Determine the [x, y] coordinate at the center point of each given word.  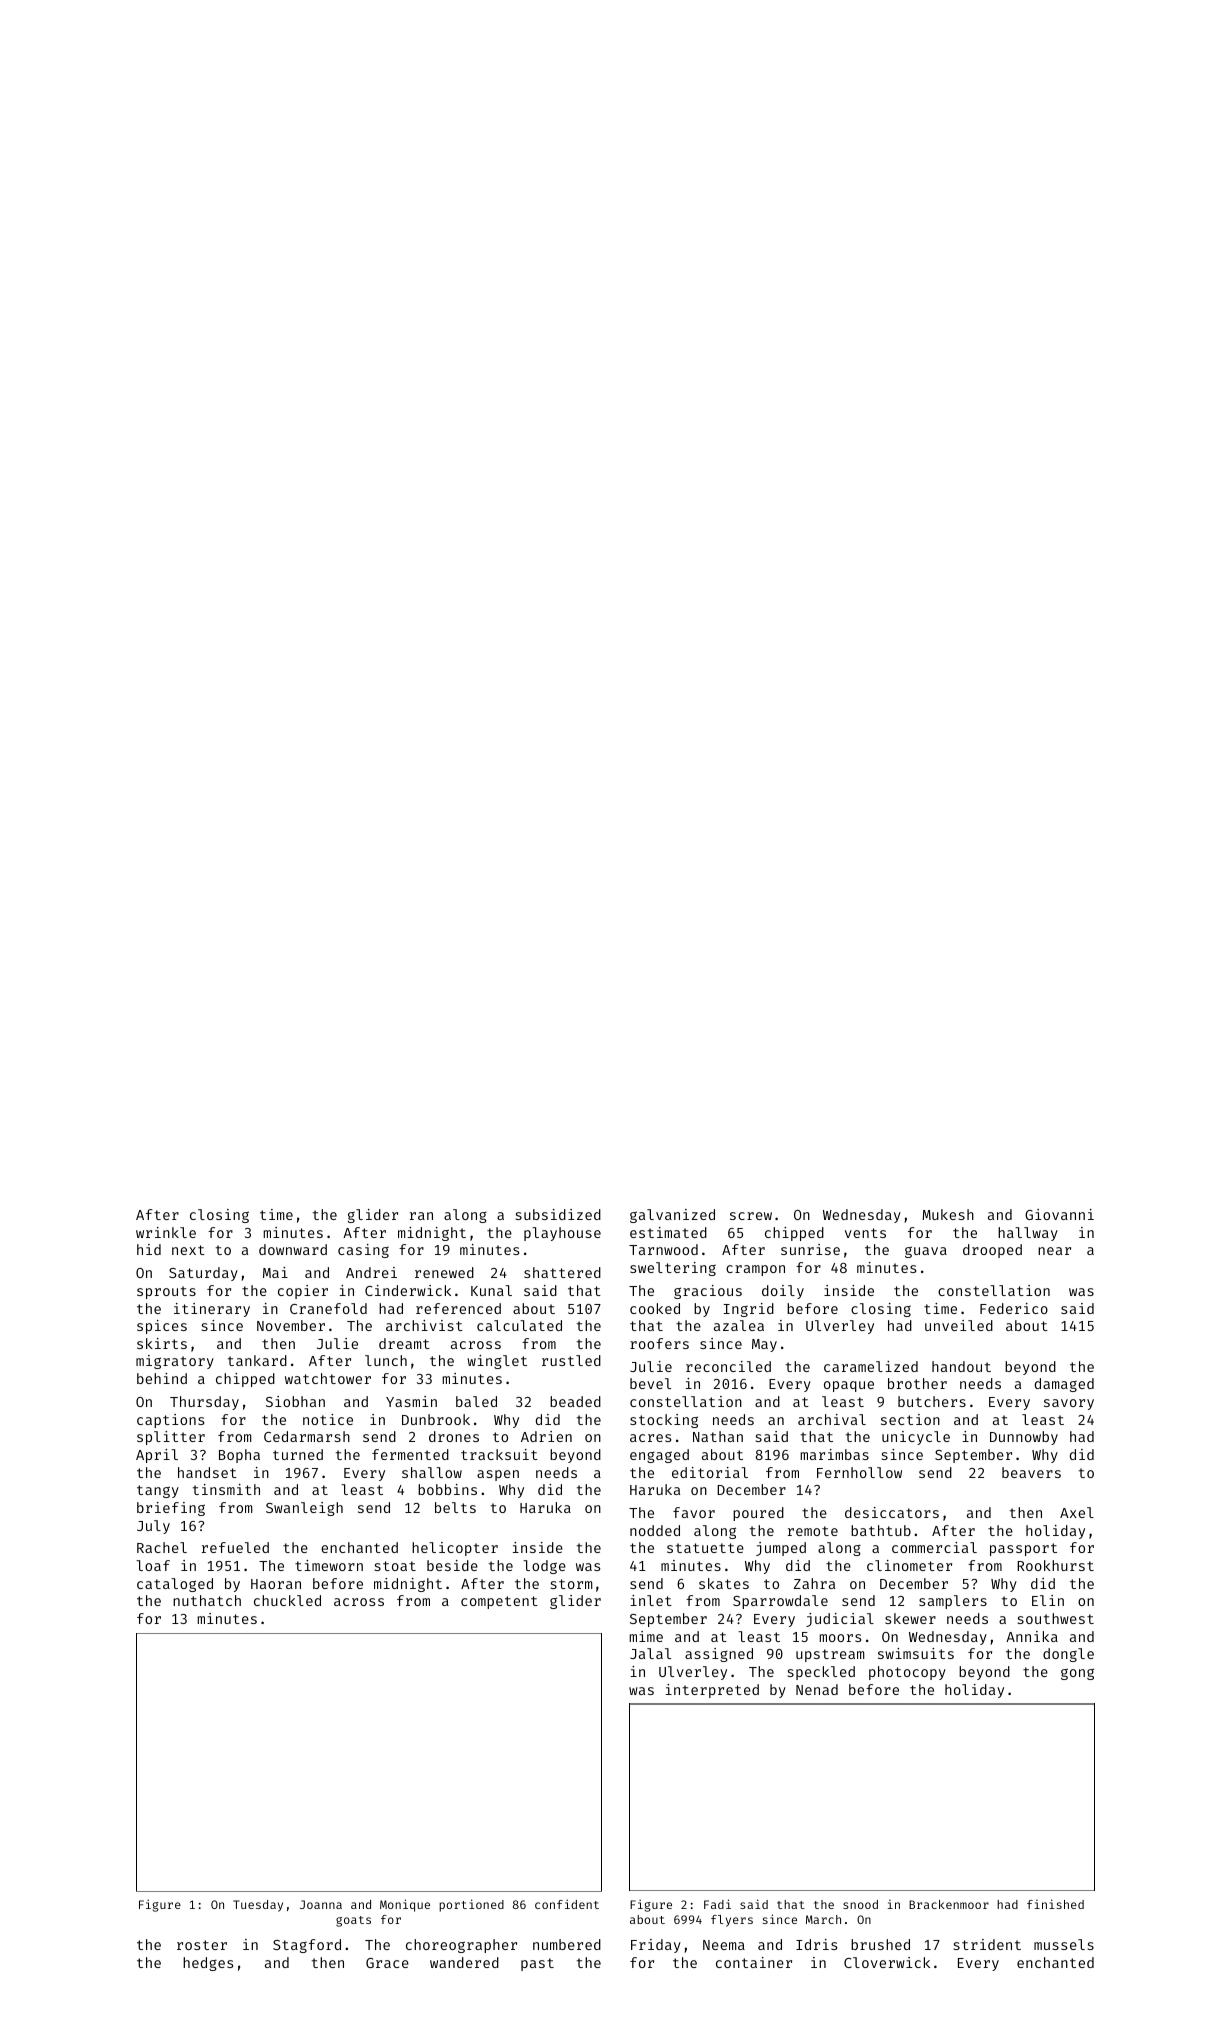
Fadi [717, 1904]
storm [572, 1584]
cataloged [175, 1585]
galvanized [672, 1216]
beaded [575, 1401]
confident [567, 1904]
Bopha [239, 1456]
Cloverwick [887, 1962]
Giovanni [1059, 1214]
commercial [934, 1547]
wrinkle [166, 1232]
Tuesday [258, 1906]
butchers [932, 1401]
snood [860, 1904]
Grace [387, 1963]
